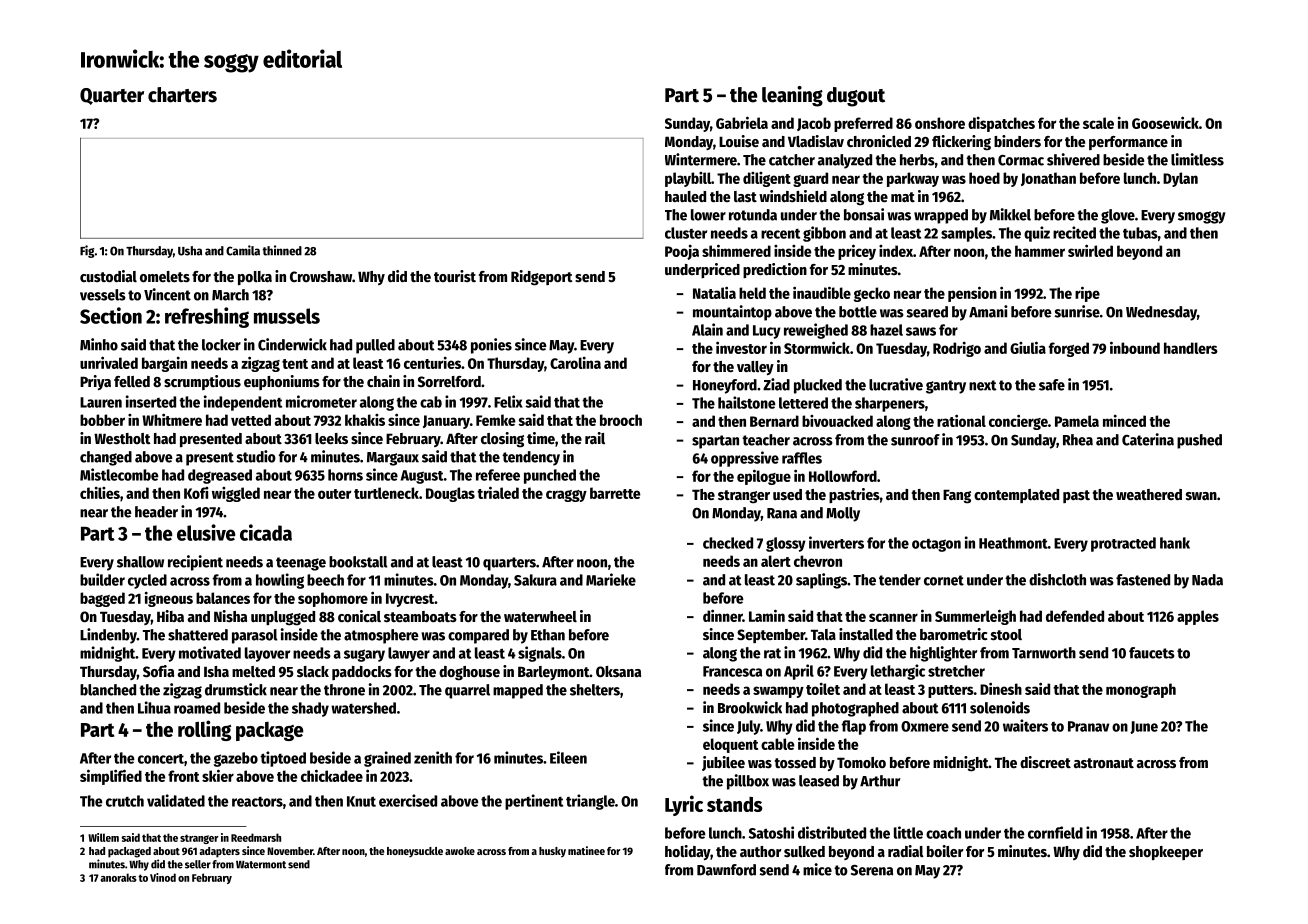 Image resolution: width=1308 pixels, height=924 pixels. What do you see at coordinates (742, 122) in the screenshot?
I see `Gabriela` at bounding box center [742, 122].
